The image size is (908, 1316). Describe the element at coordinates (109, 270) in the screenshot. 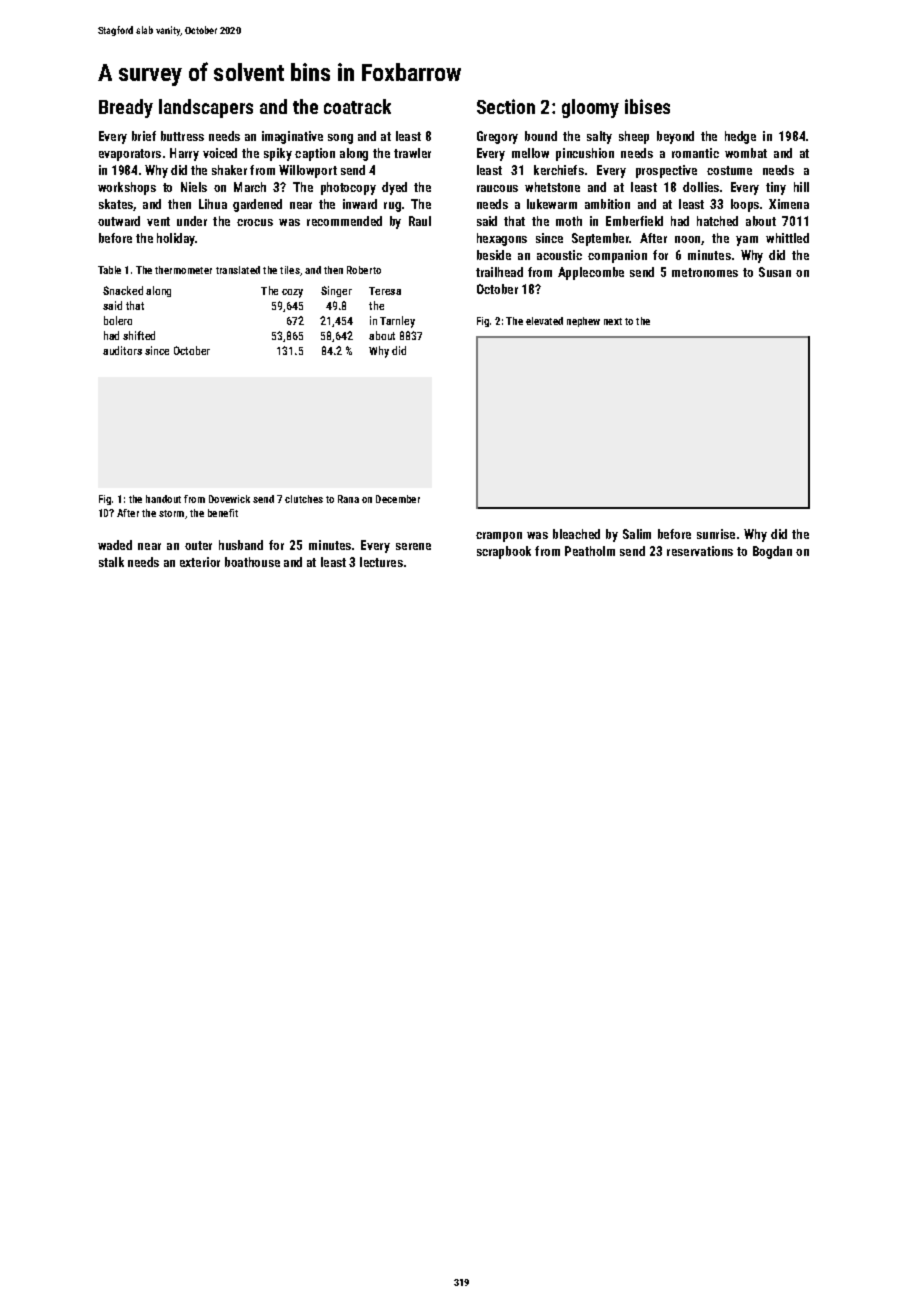

I see `Table` at that location.
